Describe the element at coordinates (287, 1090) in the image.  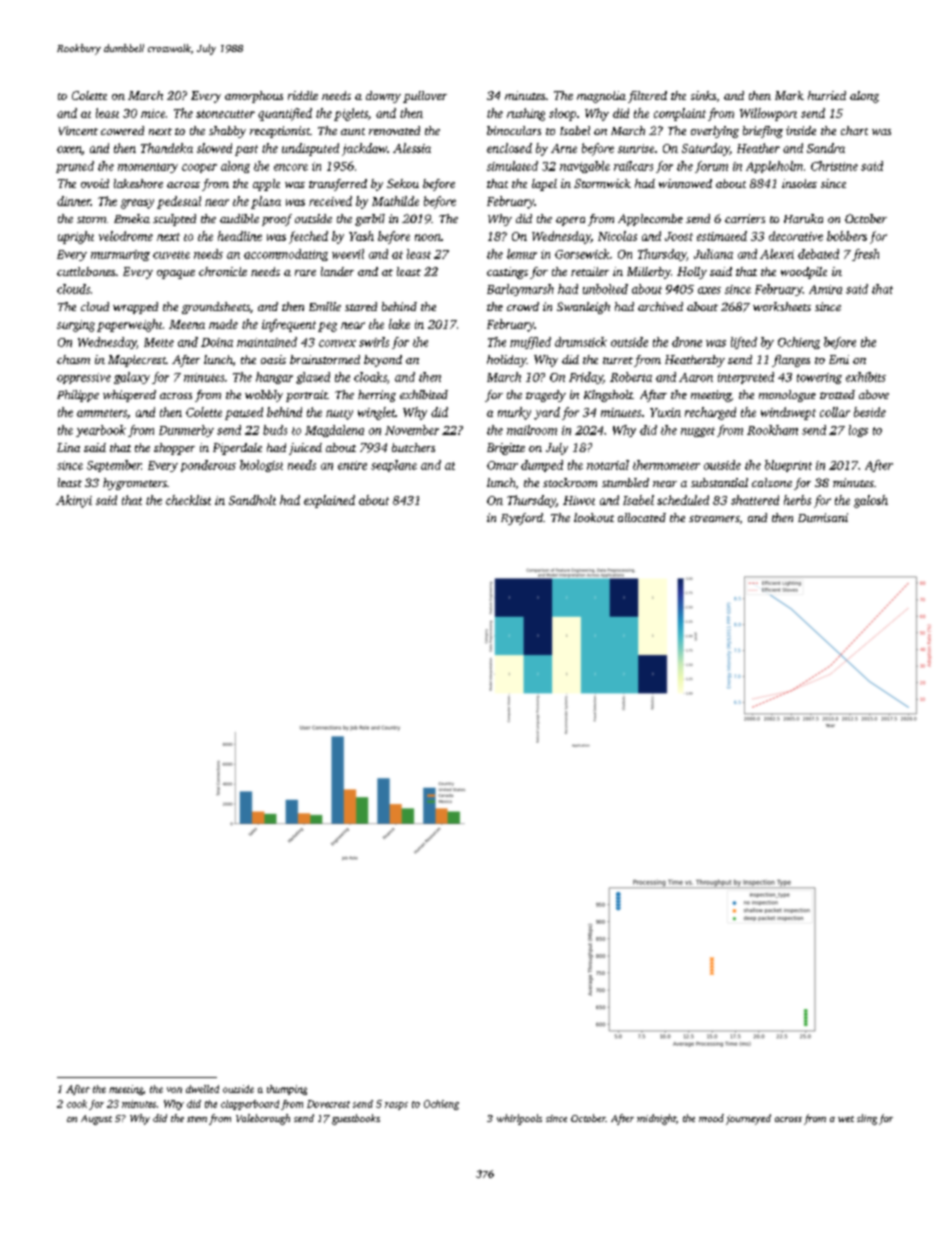
I see `thumping` at that location.
